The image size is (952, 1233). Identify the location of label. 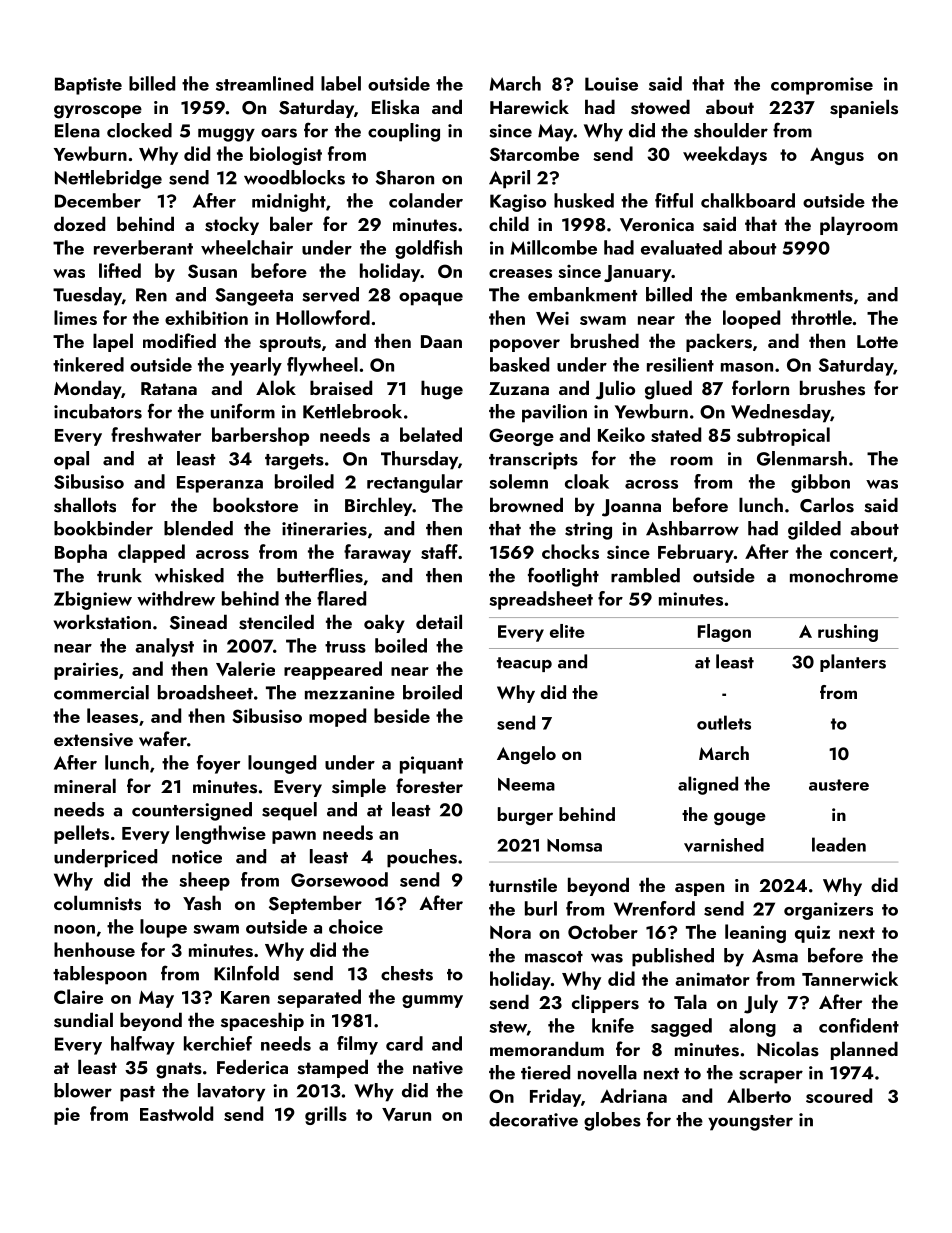
(341, 83).
